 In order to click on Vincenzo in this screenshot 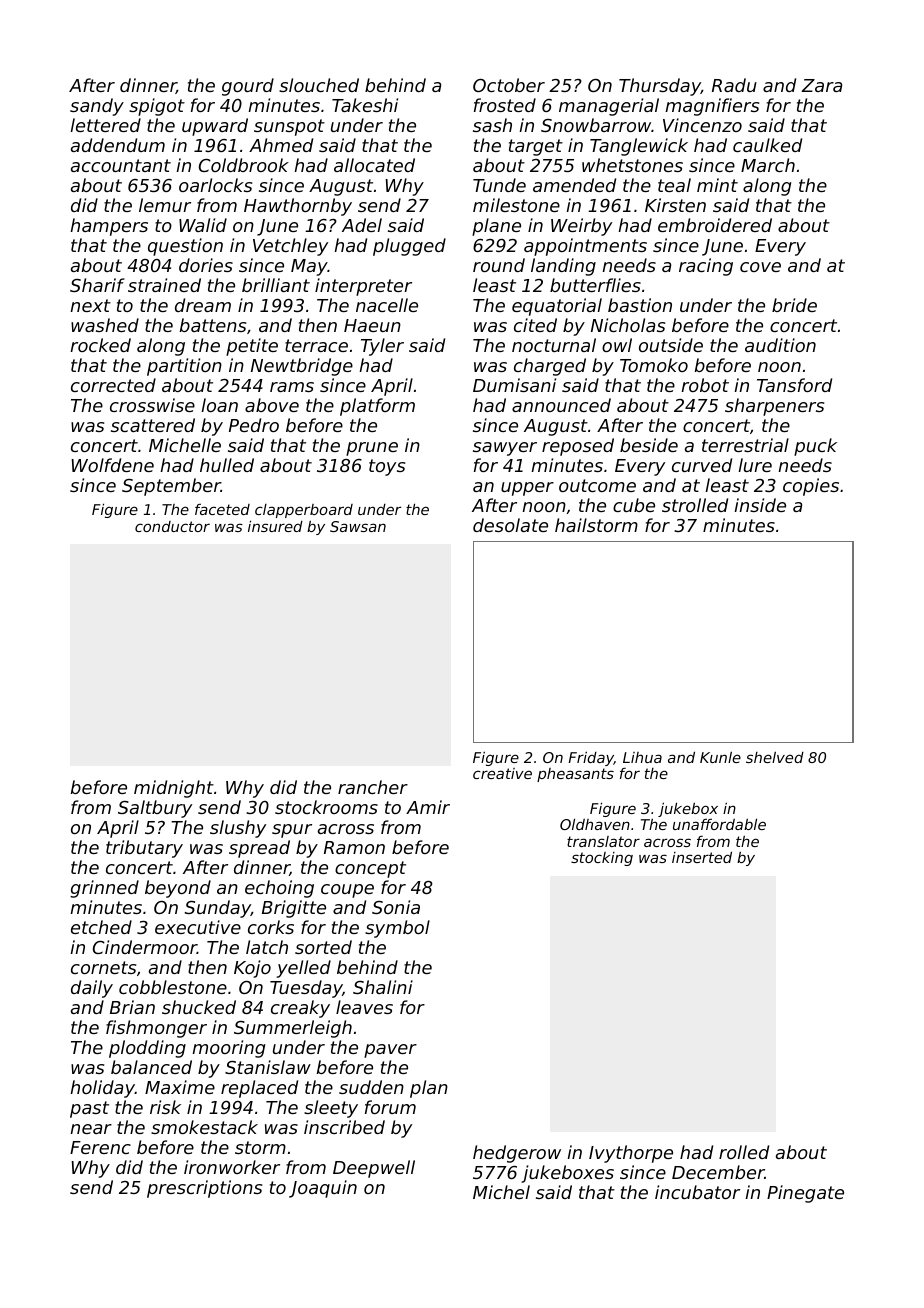, I will do `click(702, 125)`.
